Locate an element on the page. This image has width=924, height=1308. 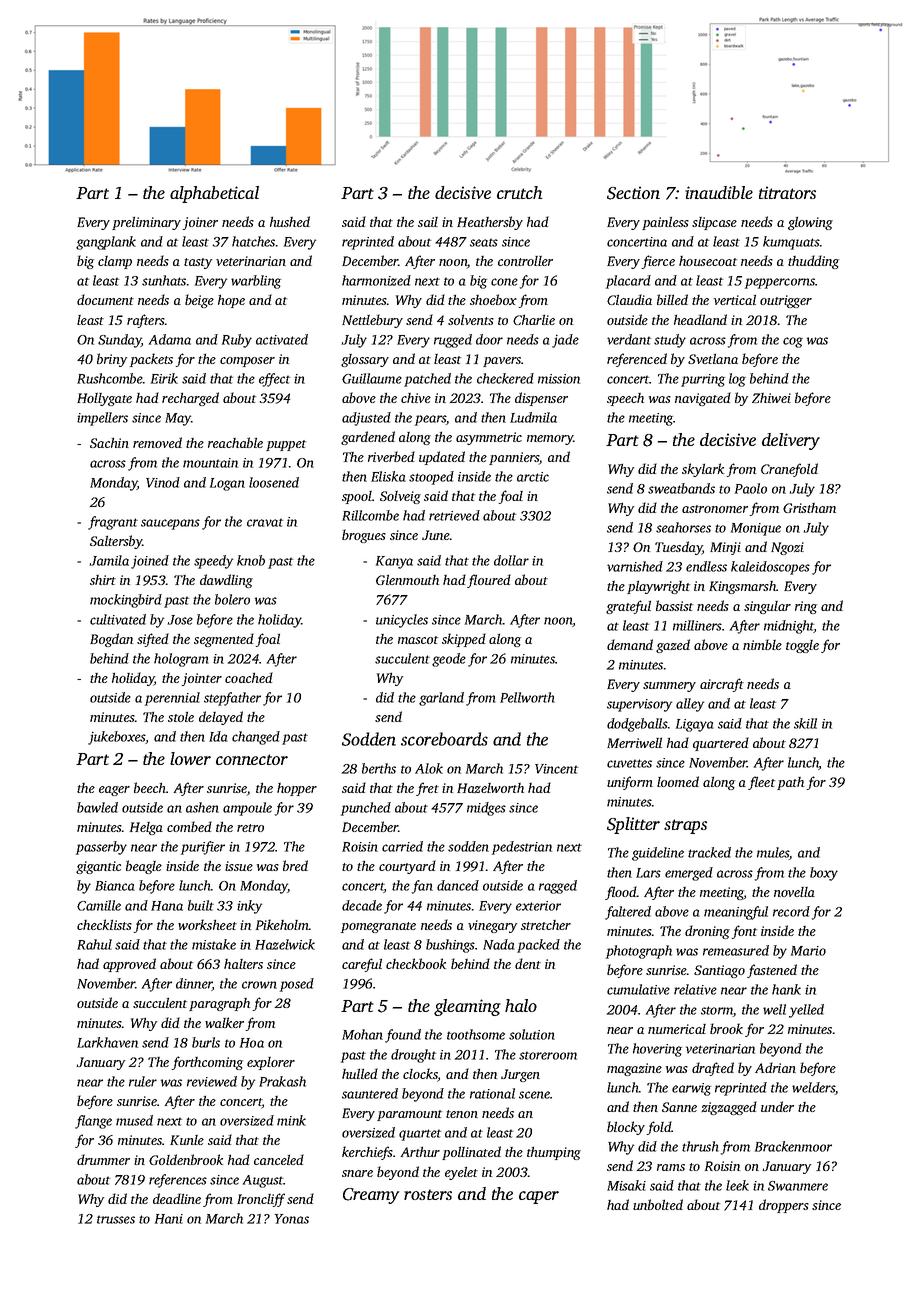
Hani is located at coordinates (169, 1219).
